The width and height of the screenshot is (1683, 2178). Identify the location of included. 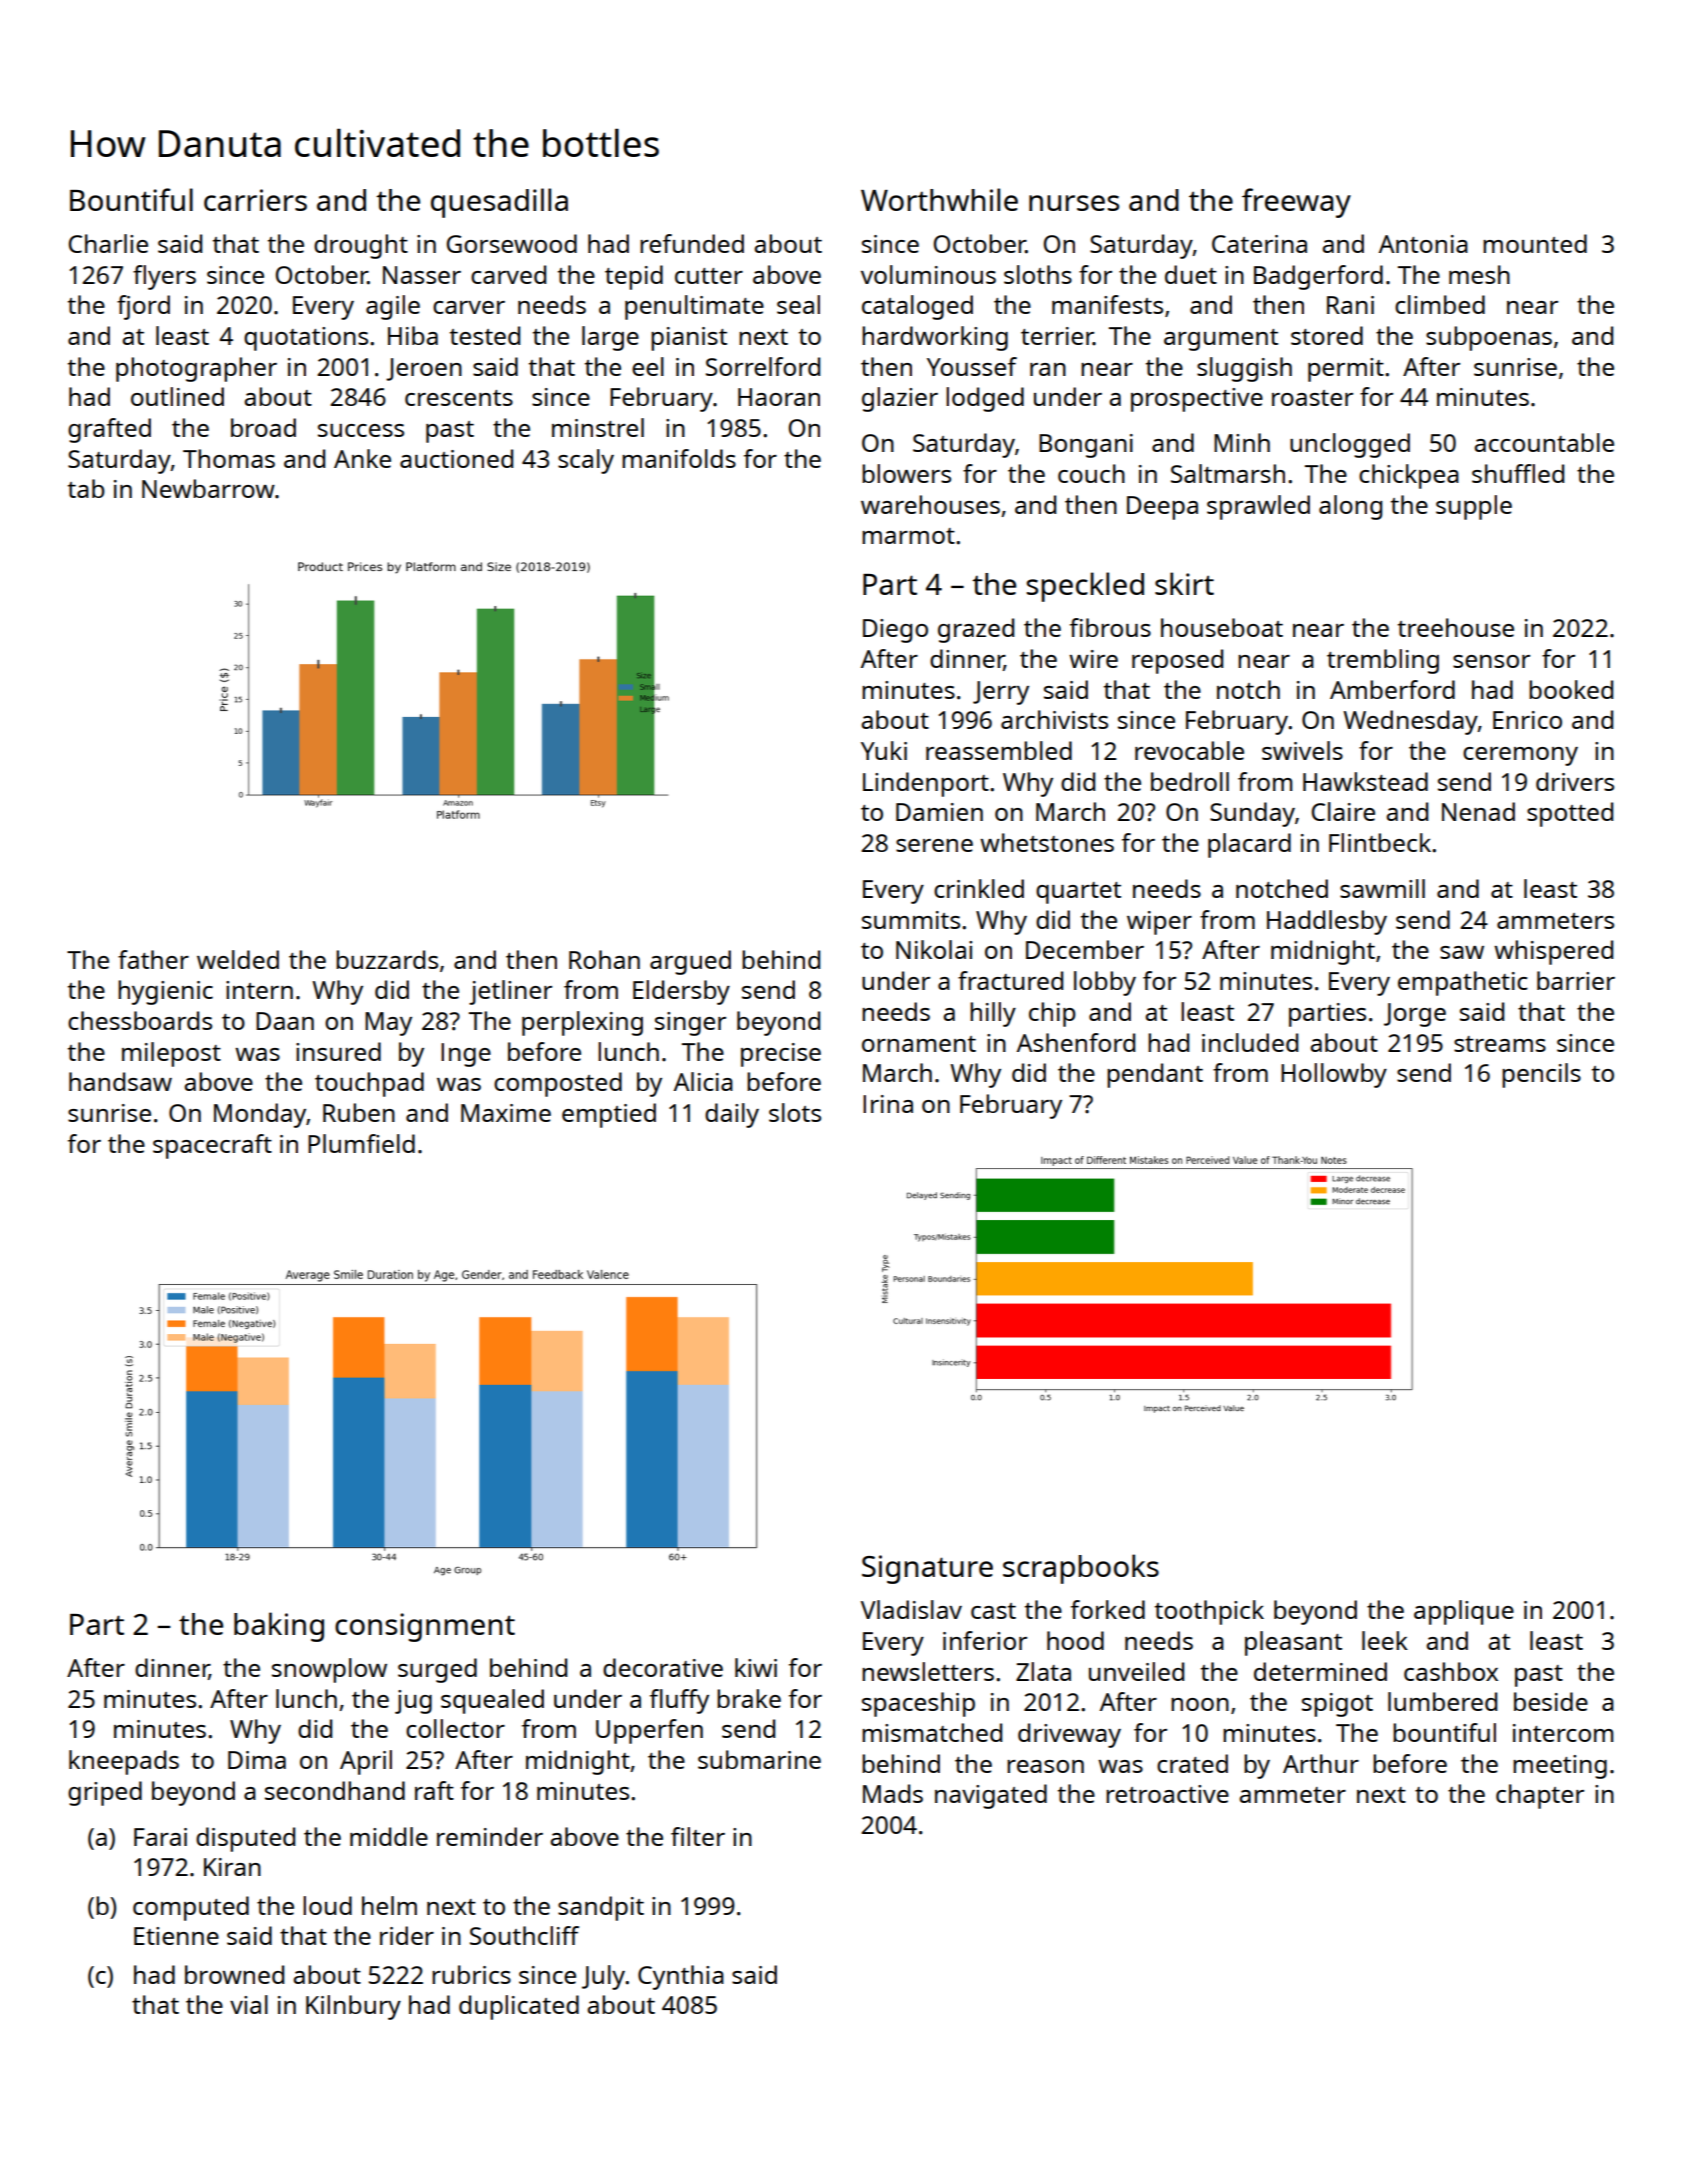
(1250, 1042).
